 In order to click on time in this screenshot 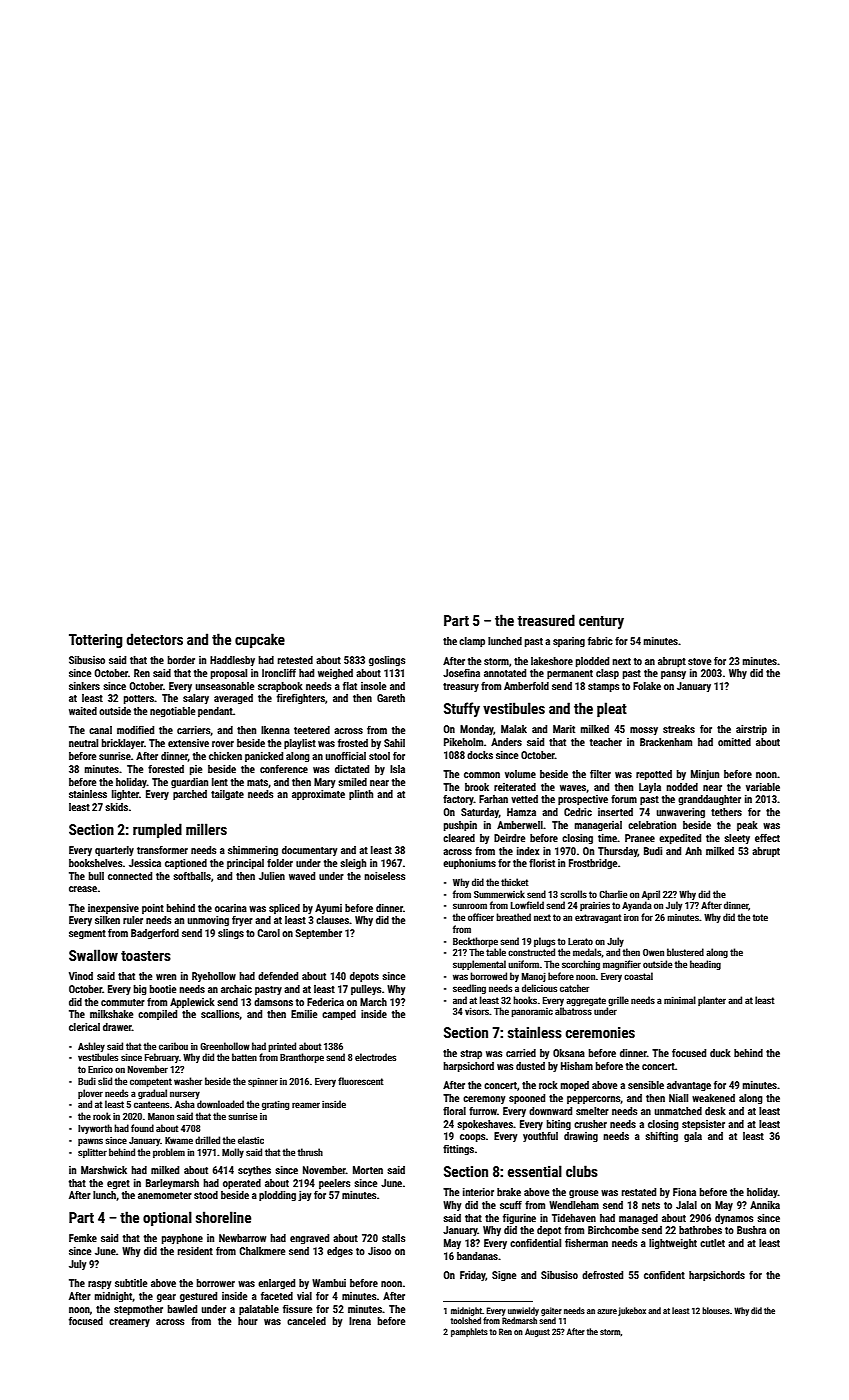, I will do `click(607, 838)`.
